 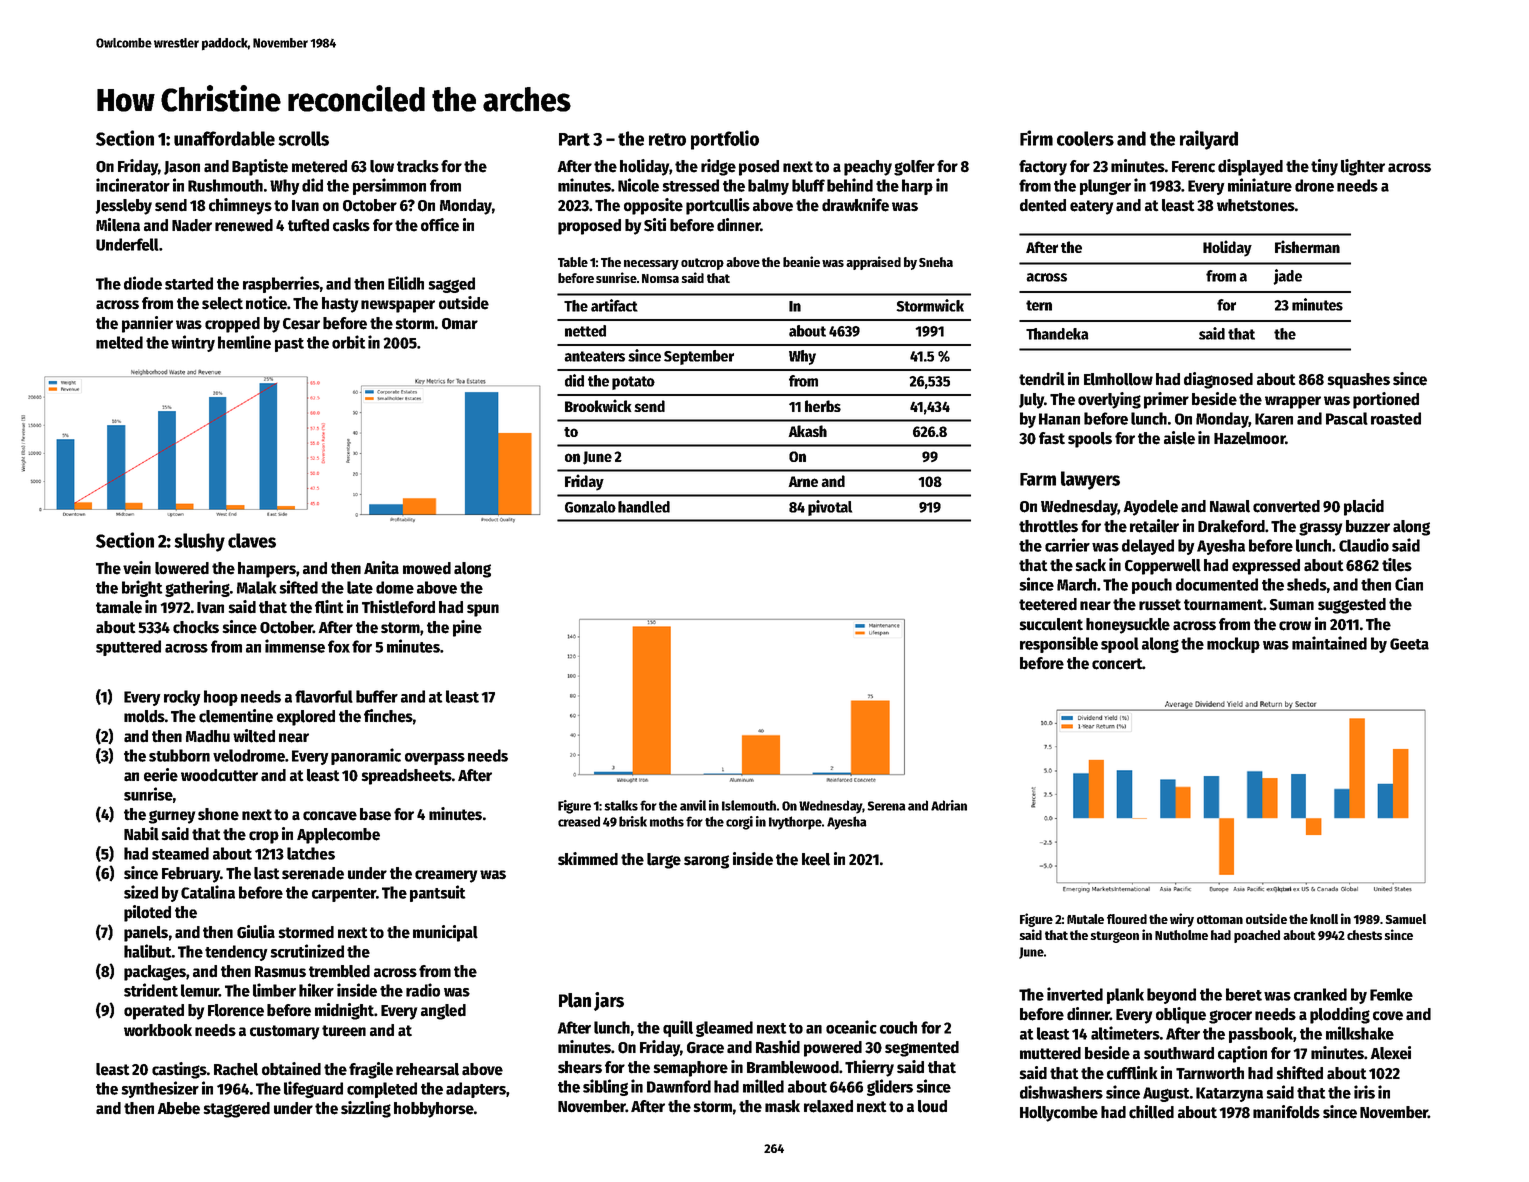 I want to click on Thandeka, so click(x=1057, y=334).
